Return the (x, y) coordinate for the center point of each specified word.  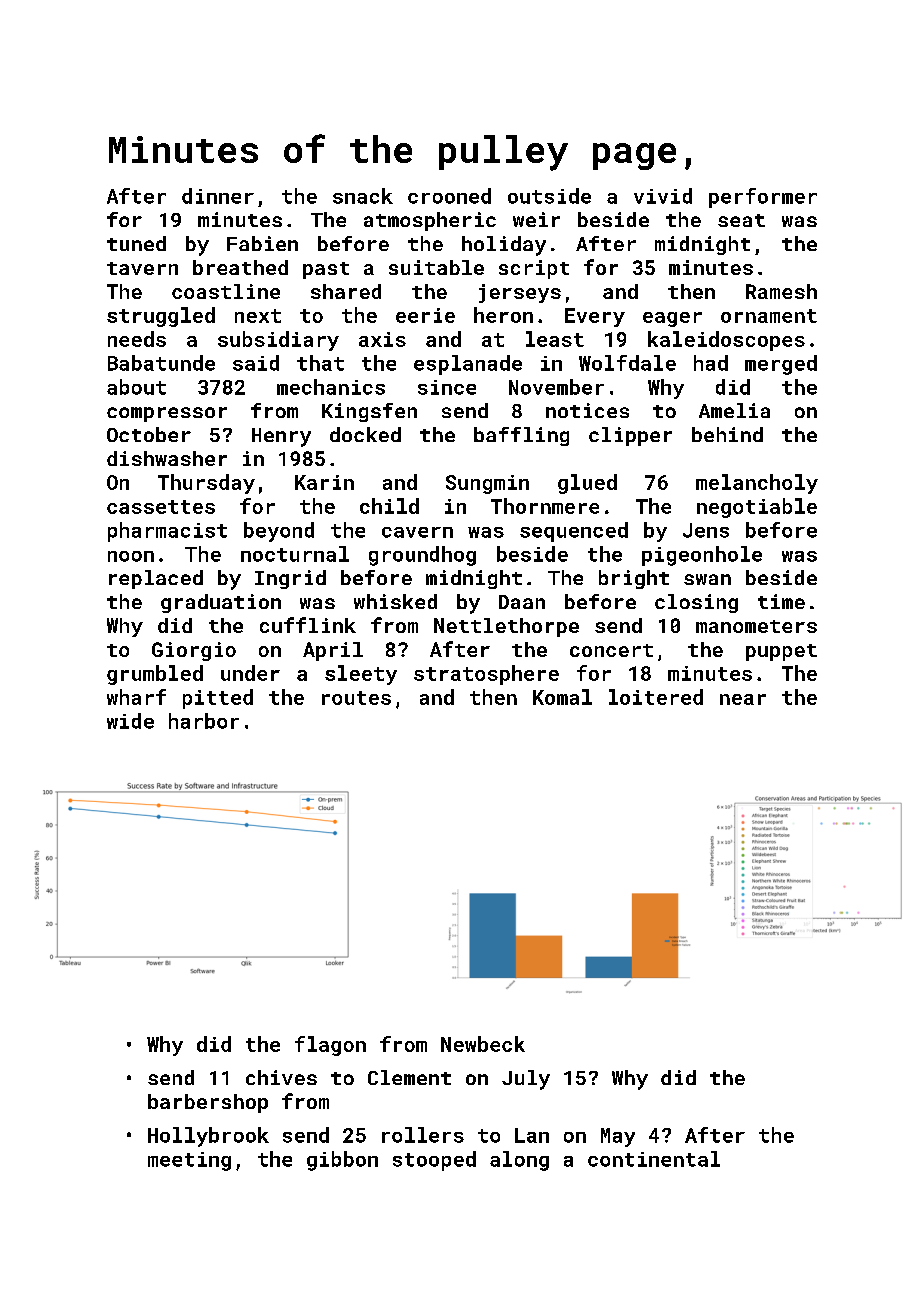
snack (363, 196)
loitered (656, 697)
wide (130, 721)
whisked (395, 601)
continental (654, 1159)
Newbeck (483, 1044)
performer (763, 198)
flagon (330, 1046)
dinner (218, 196)
